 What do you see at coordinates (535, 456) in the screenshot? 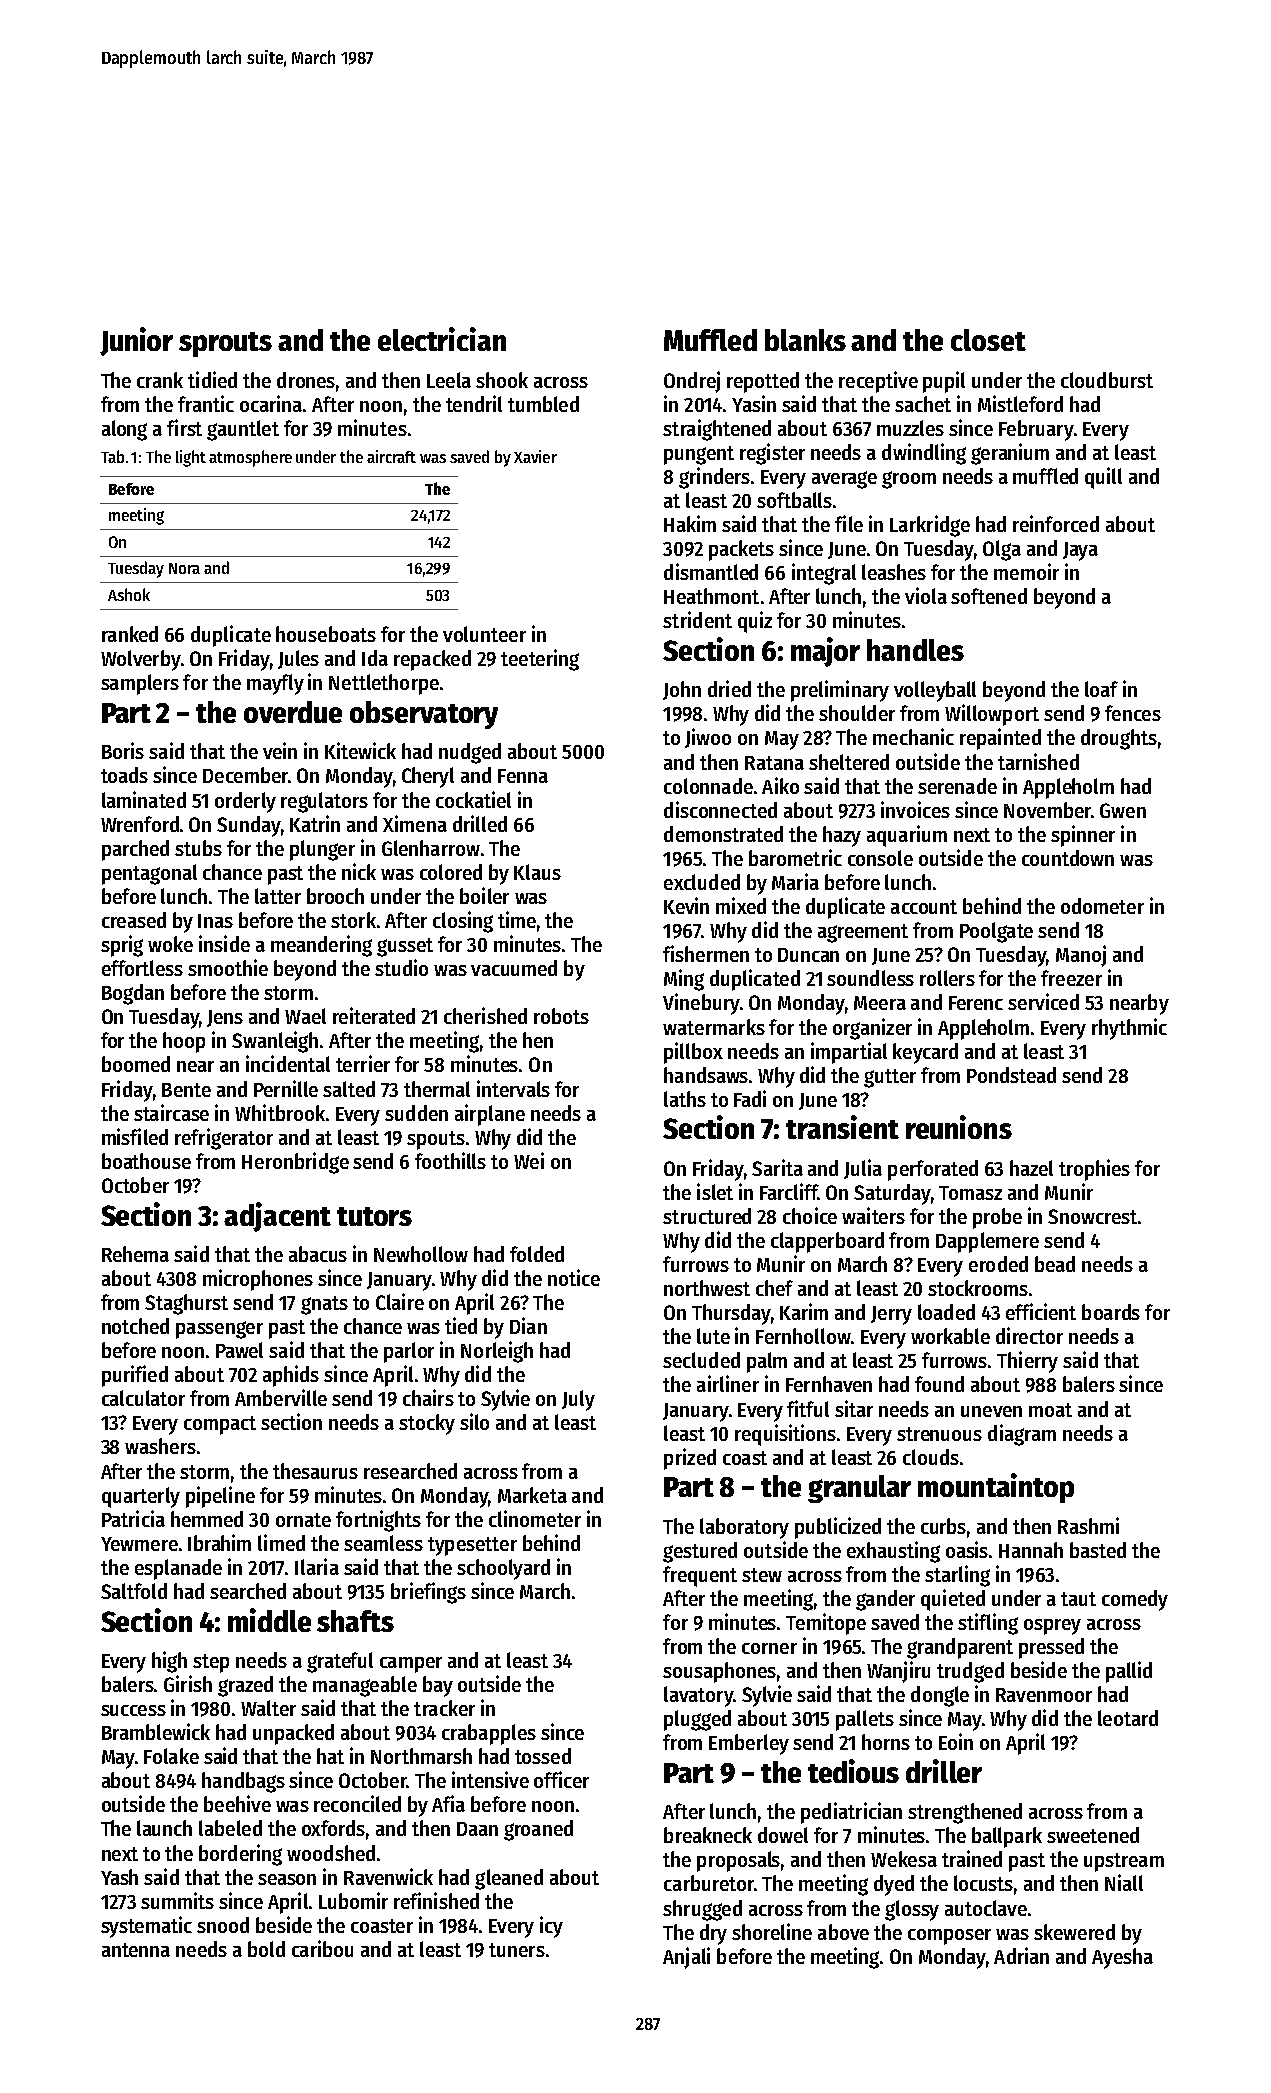
I see `Xavier` at bounding box center [535, 456].
